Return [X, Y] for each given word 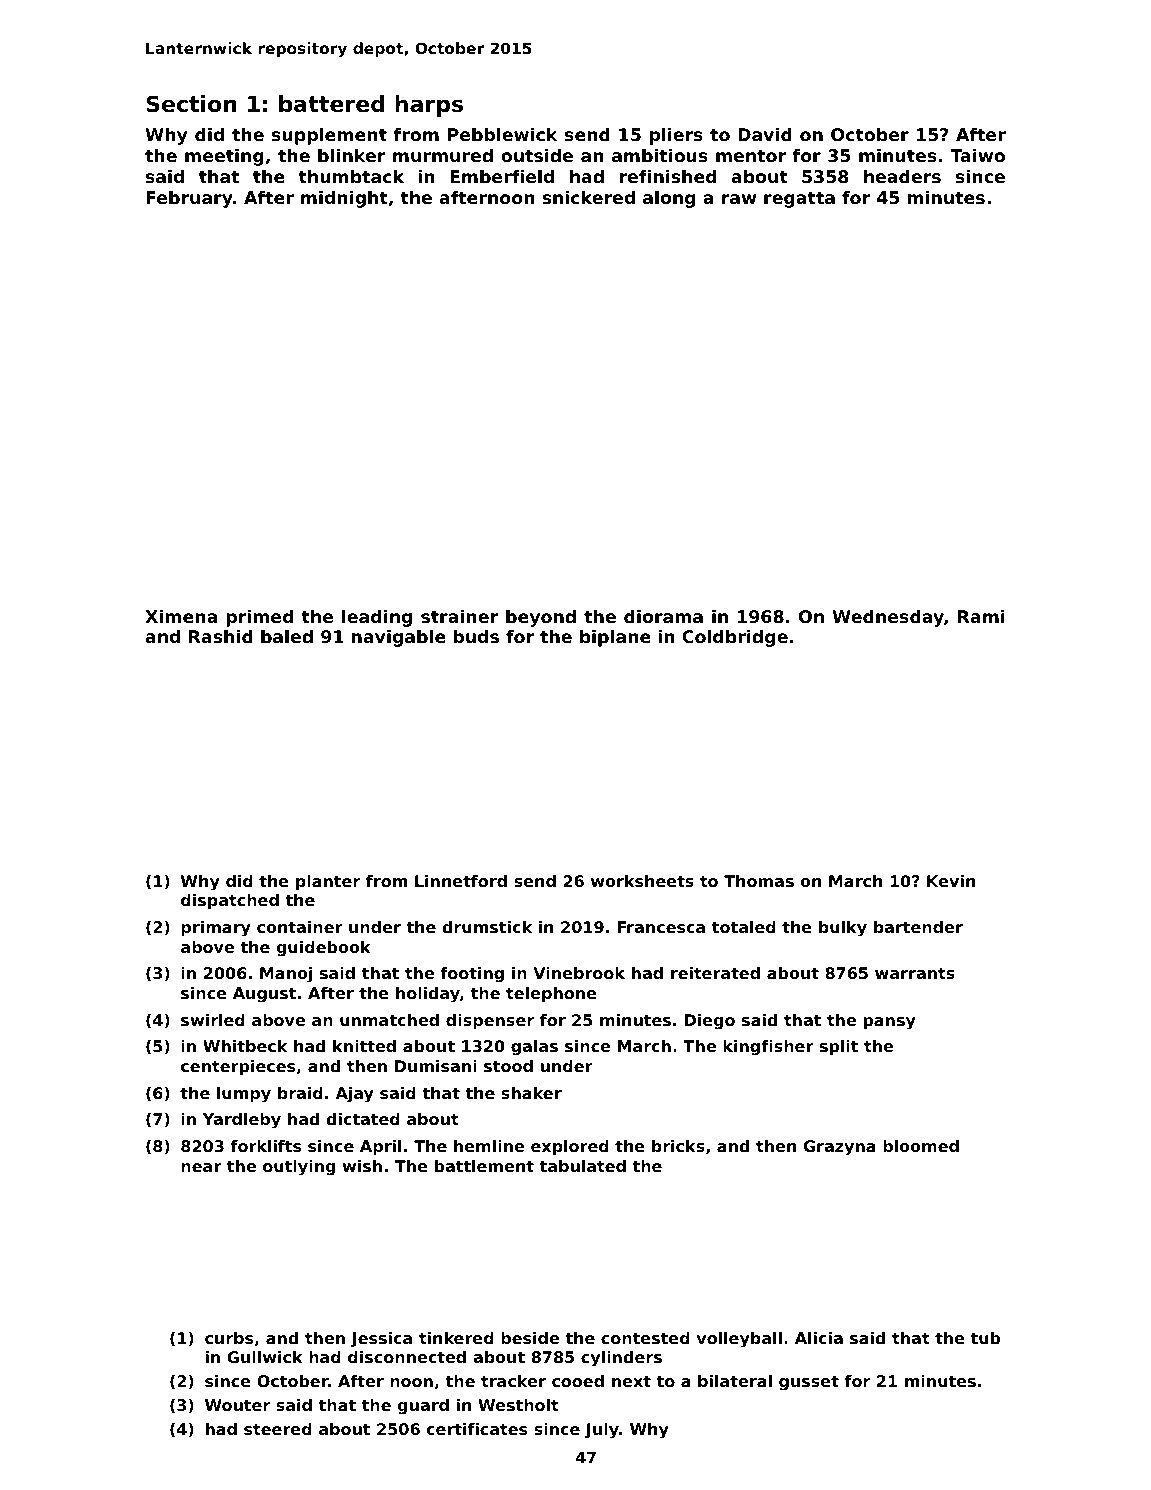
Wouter [237, 1405]
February [189, 199]
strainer [459, 616]
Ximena [181, 616]
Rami [981, 616]
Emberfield [502, 176]
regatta [799, 200]
